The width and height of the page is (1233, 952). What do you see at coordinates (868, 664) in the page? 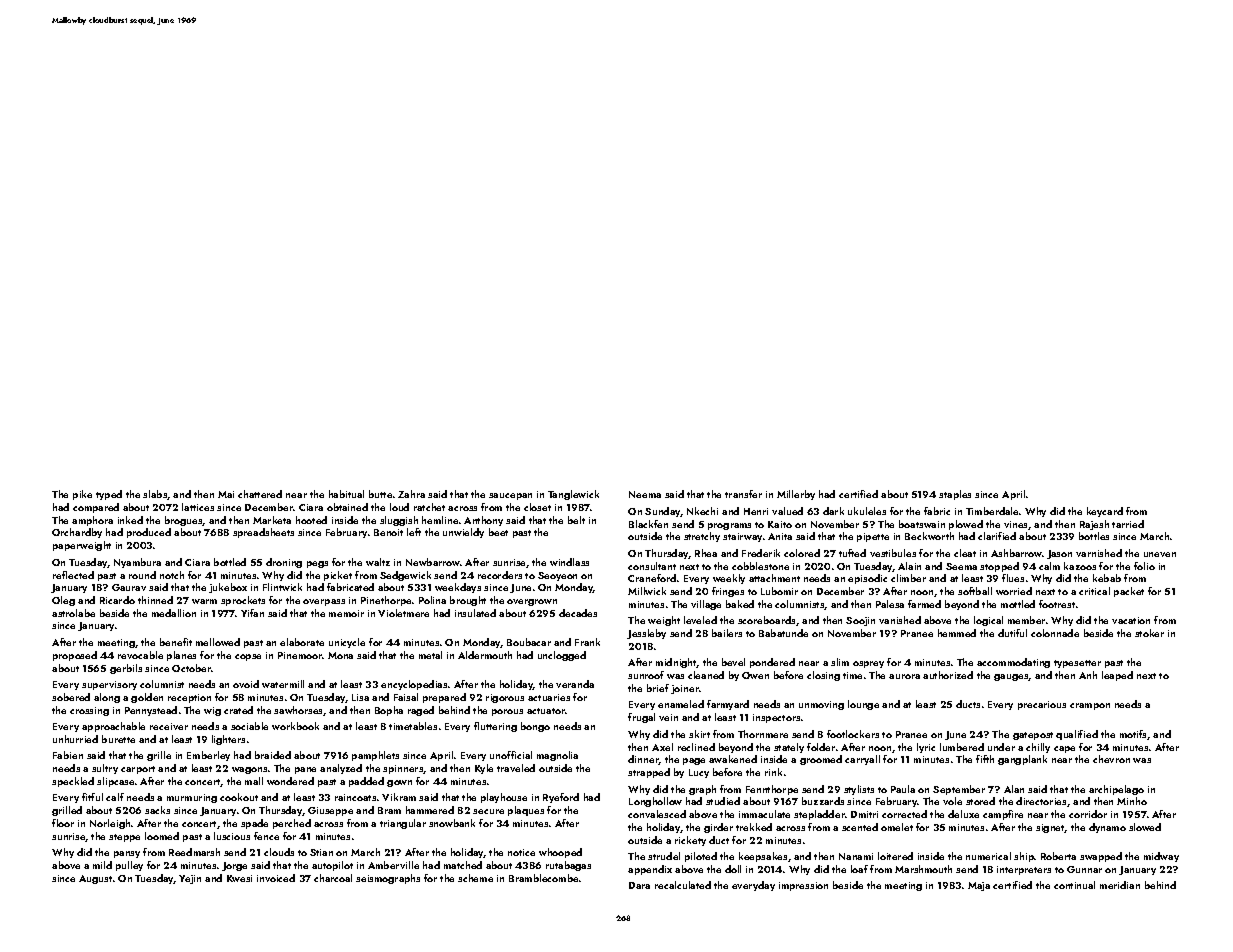
I see `osprey` at bounding box center [868, 664].
